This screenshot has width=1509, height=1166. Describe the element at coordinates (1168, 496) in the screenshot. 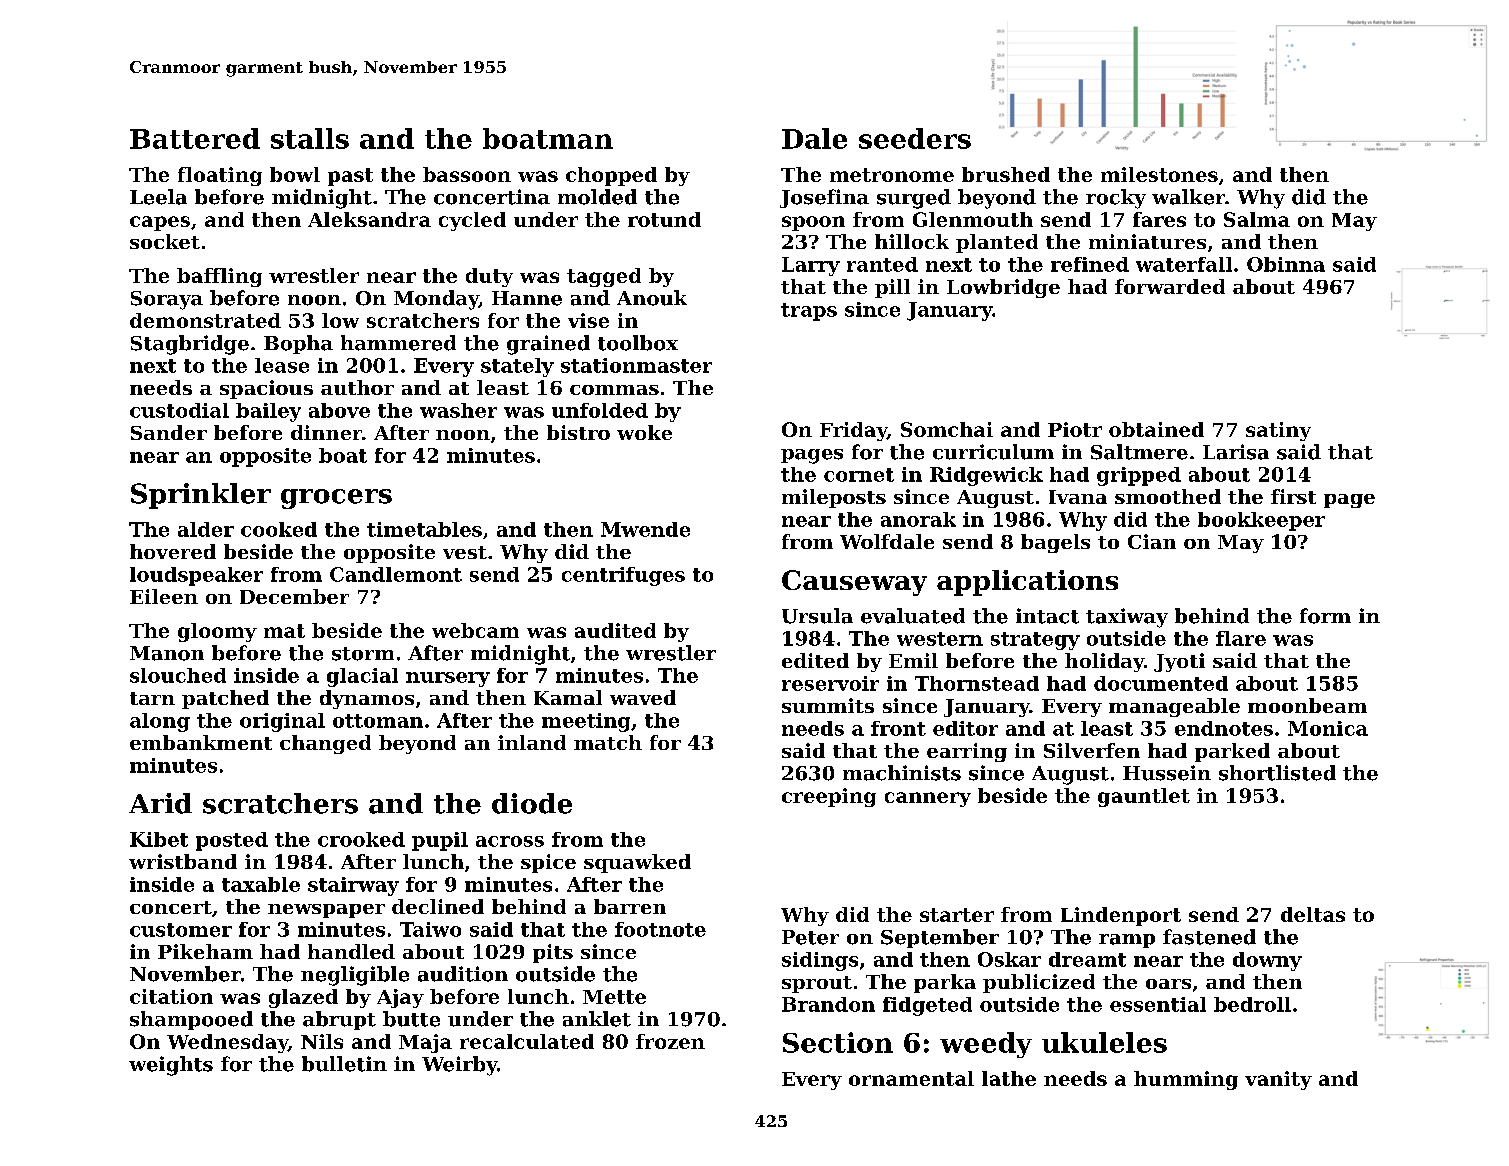

I see `smoothed` at that location.
